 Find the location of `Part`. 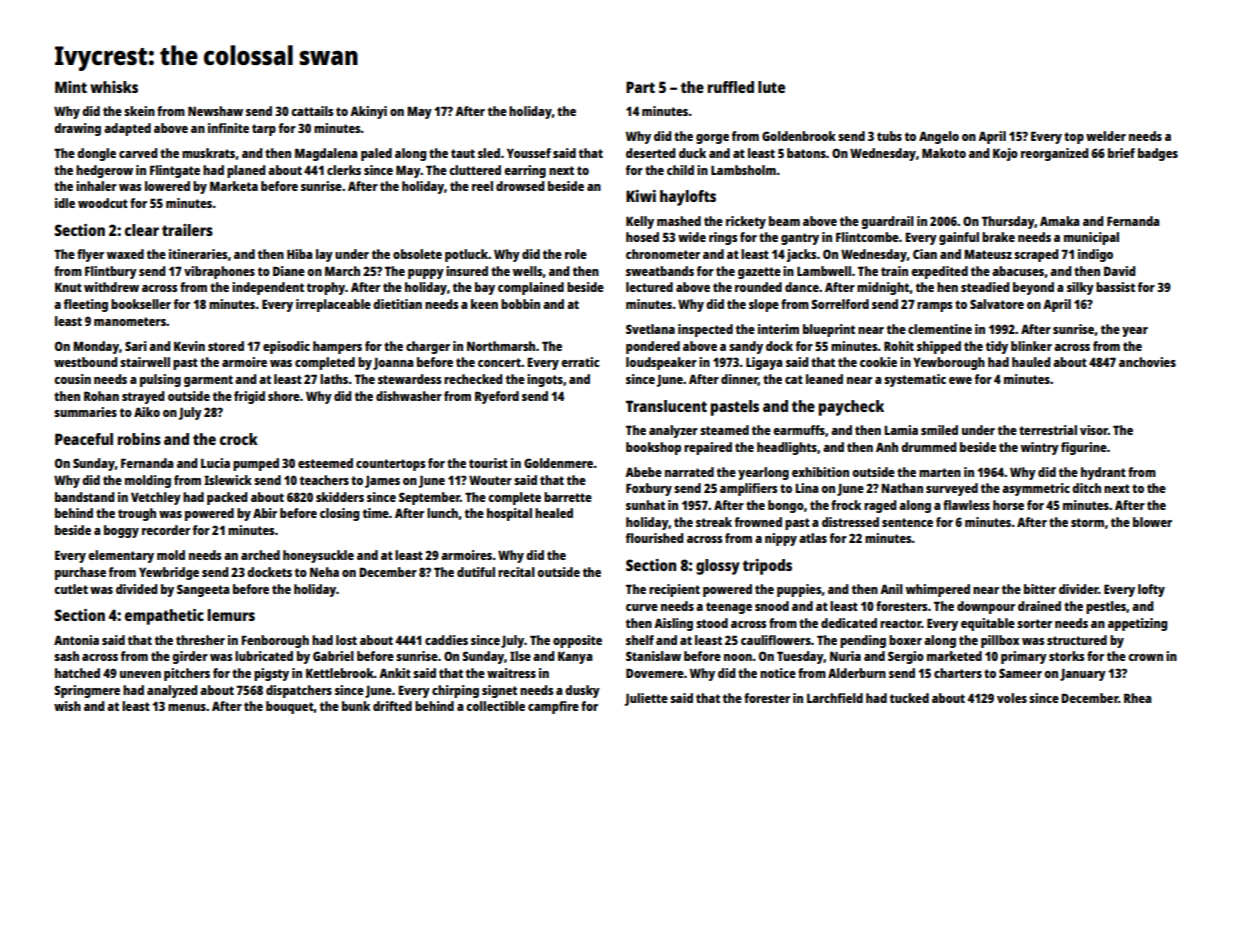

Part is located at coordinates (640, 87).
